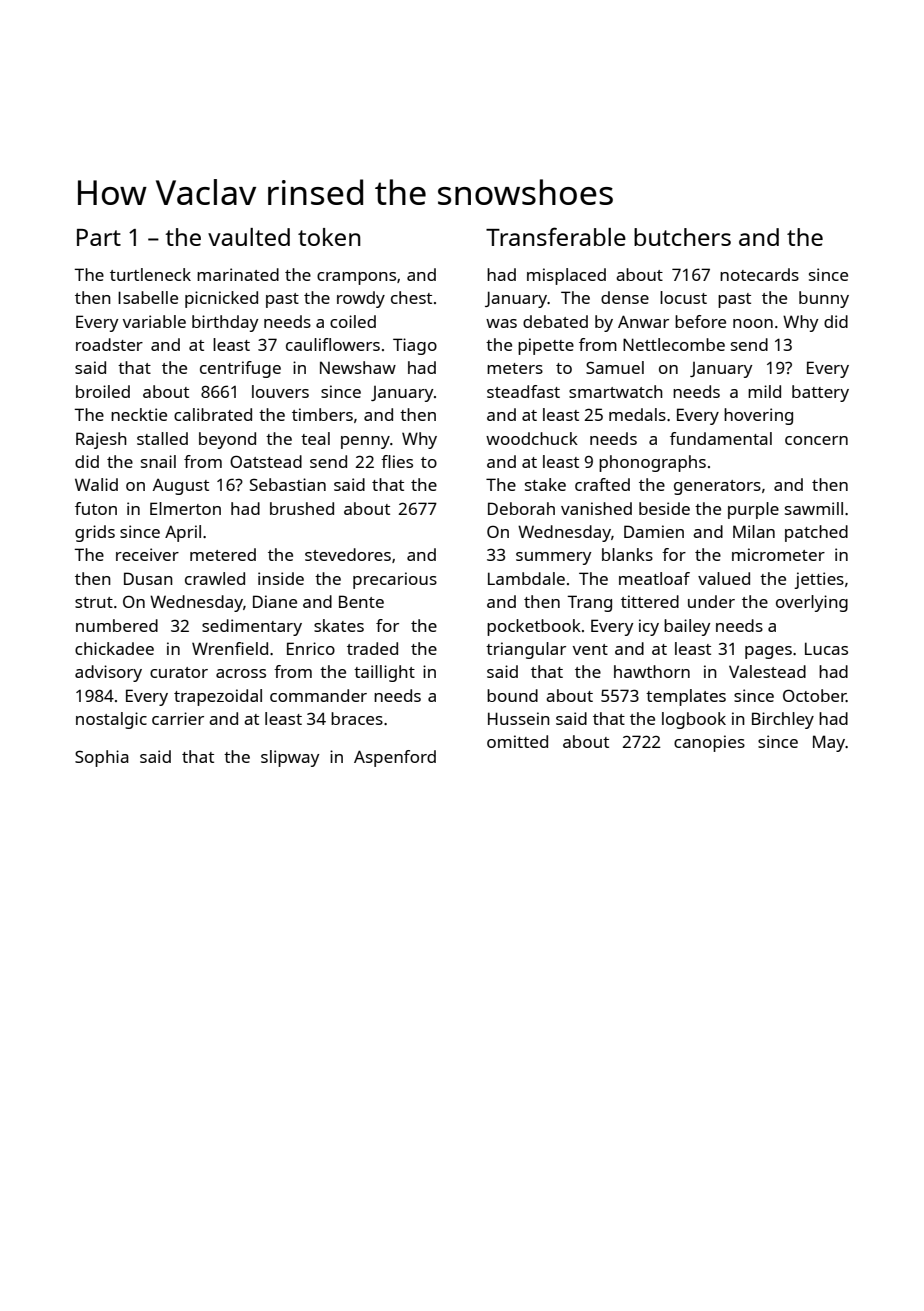 The height and width of the screenshot is (1311, 924). Describe the element at coordinates (154, 321) in the screenshot. I see `variable` at that location.
